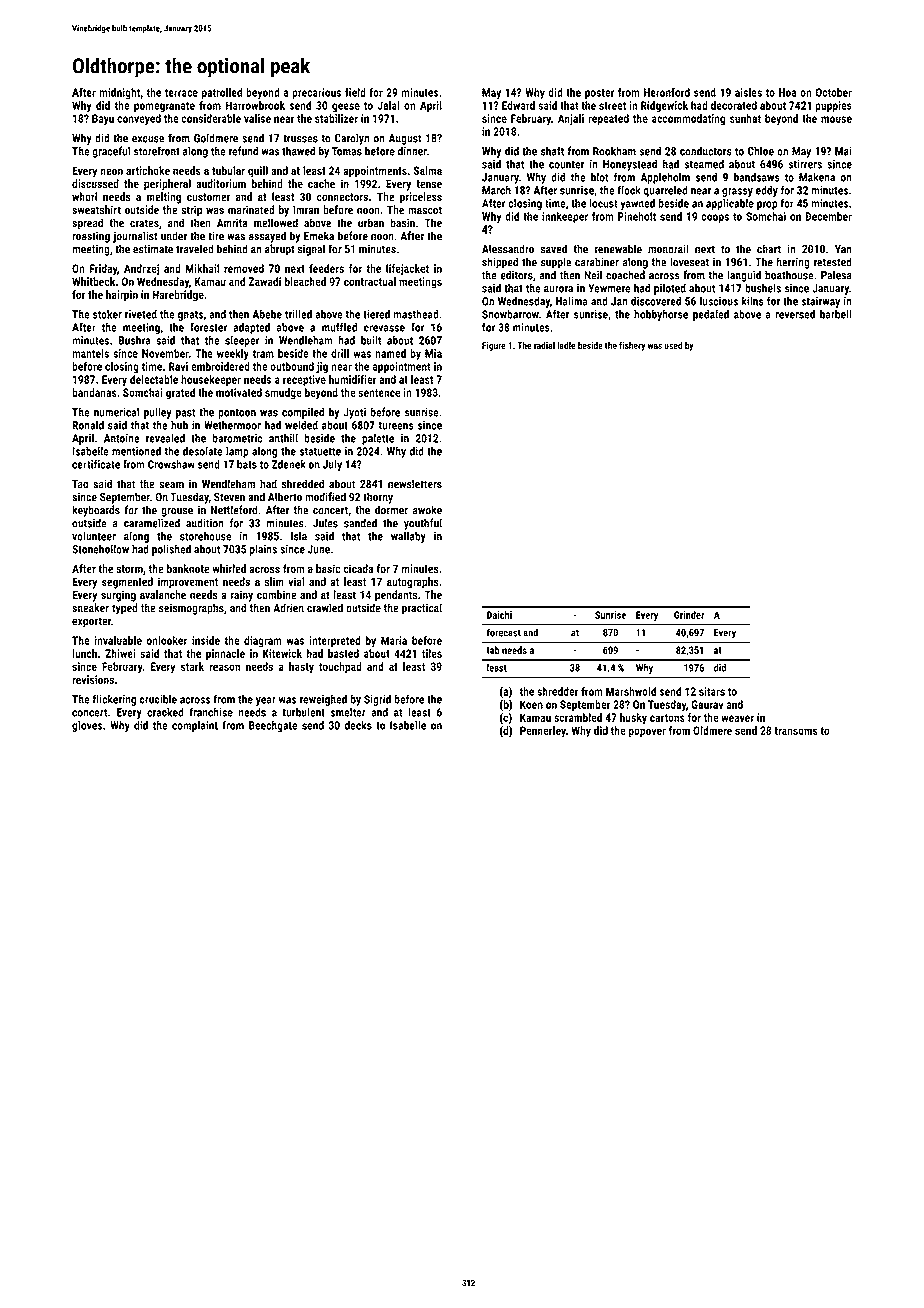  I want to click on October, so click(833, 92).
